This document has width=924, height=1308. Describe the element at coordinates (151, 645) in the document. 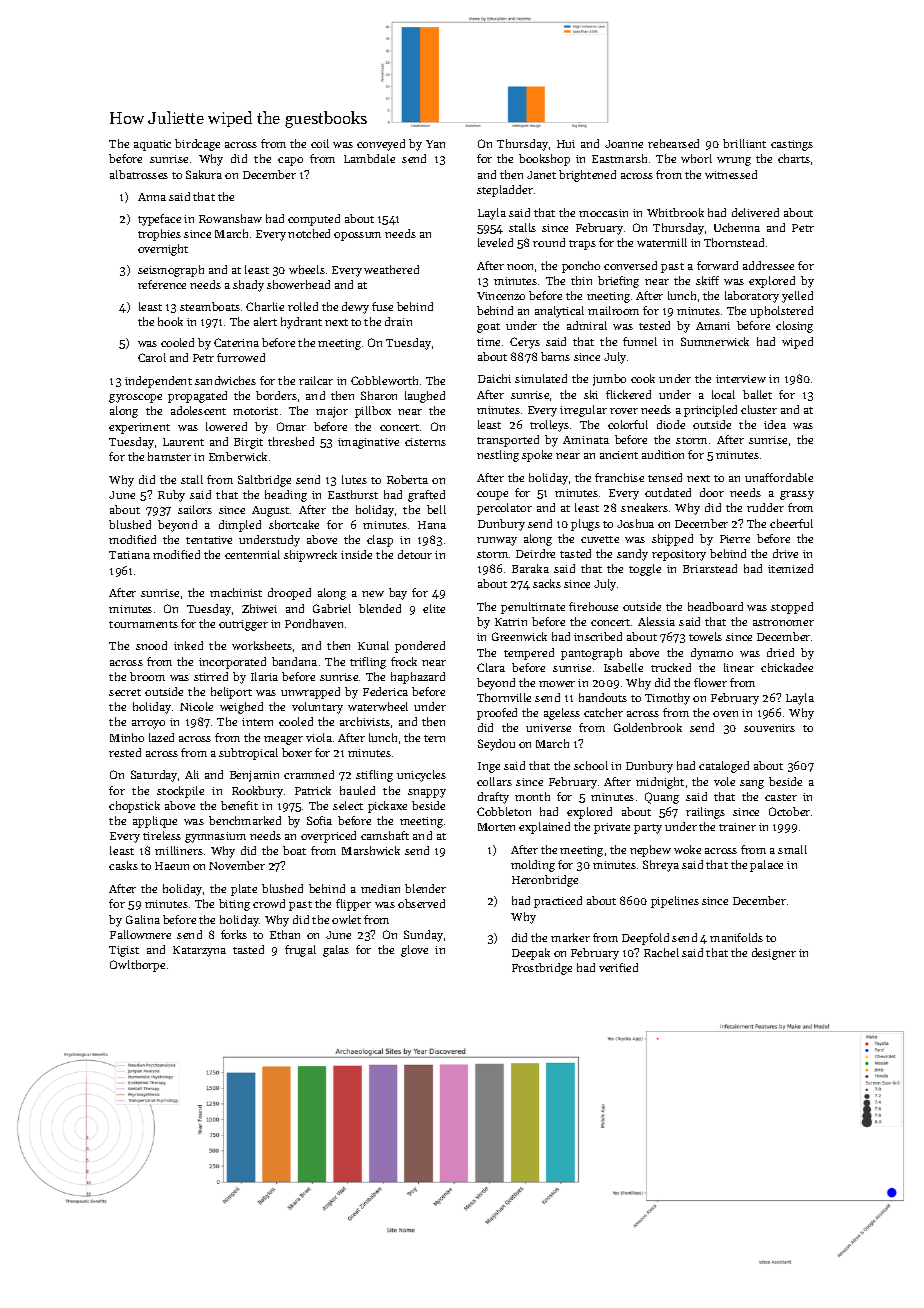

I see `snood` at that location.
